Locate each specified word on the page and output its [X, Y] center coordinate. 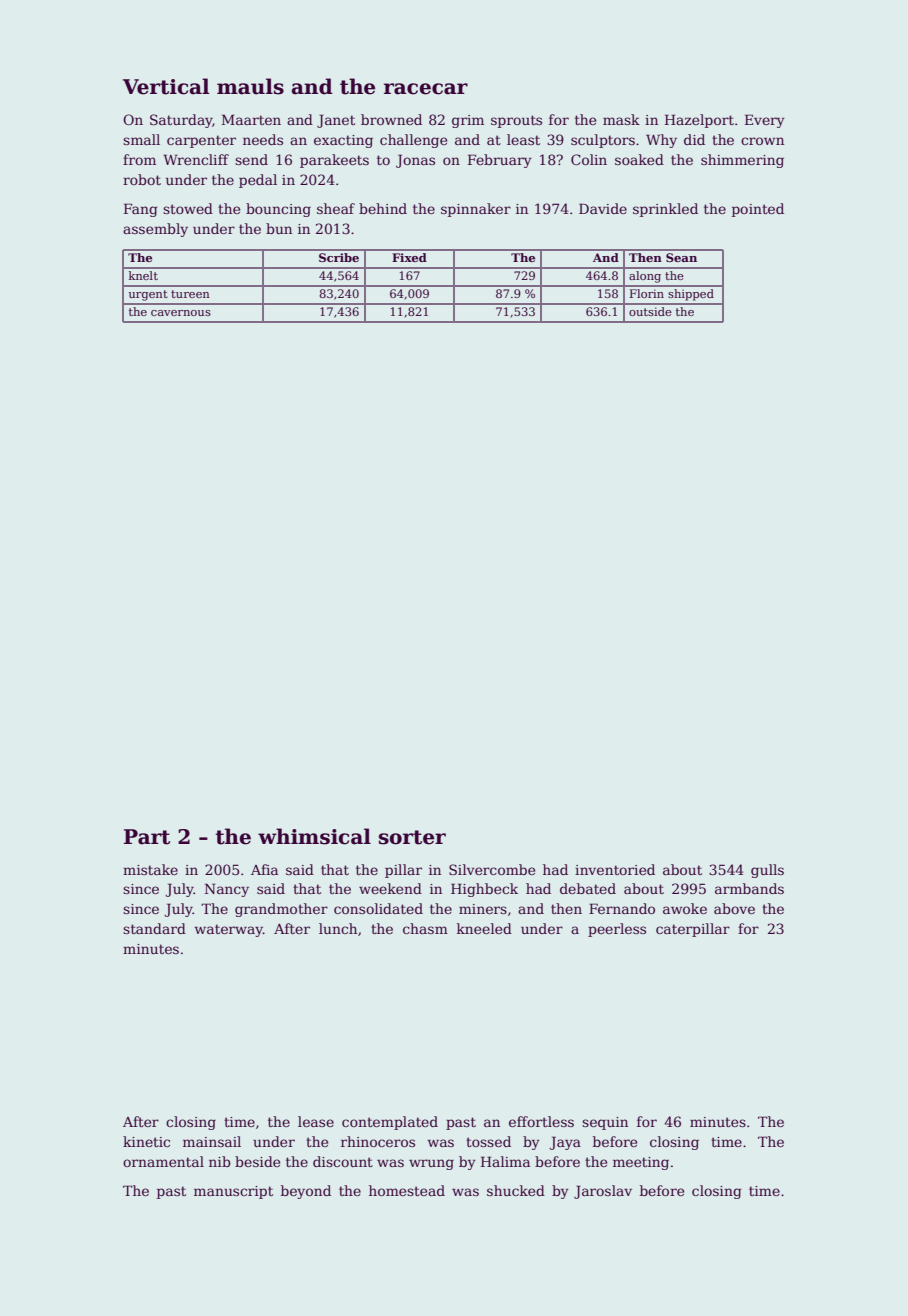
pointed [758, 210]
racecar [426, 89]
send [251, 159]
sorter [412, 837]
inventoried [615, 869]
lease [316, 1121]
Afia [264, 869]
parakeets [334, 161]
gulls [767, 871]
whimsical [314, 836]
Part [147, 837]
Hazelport [699, 121]
